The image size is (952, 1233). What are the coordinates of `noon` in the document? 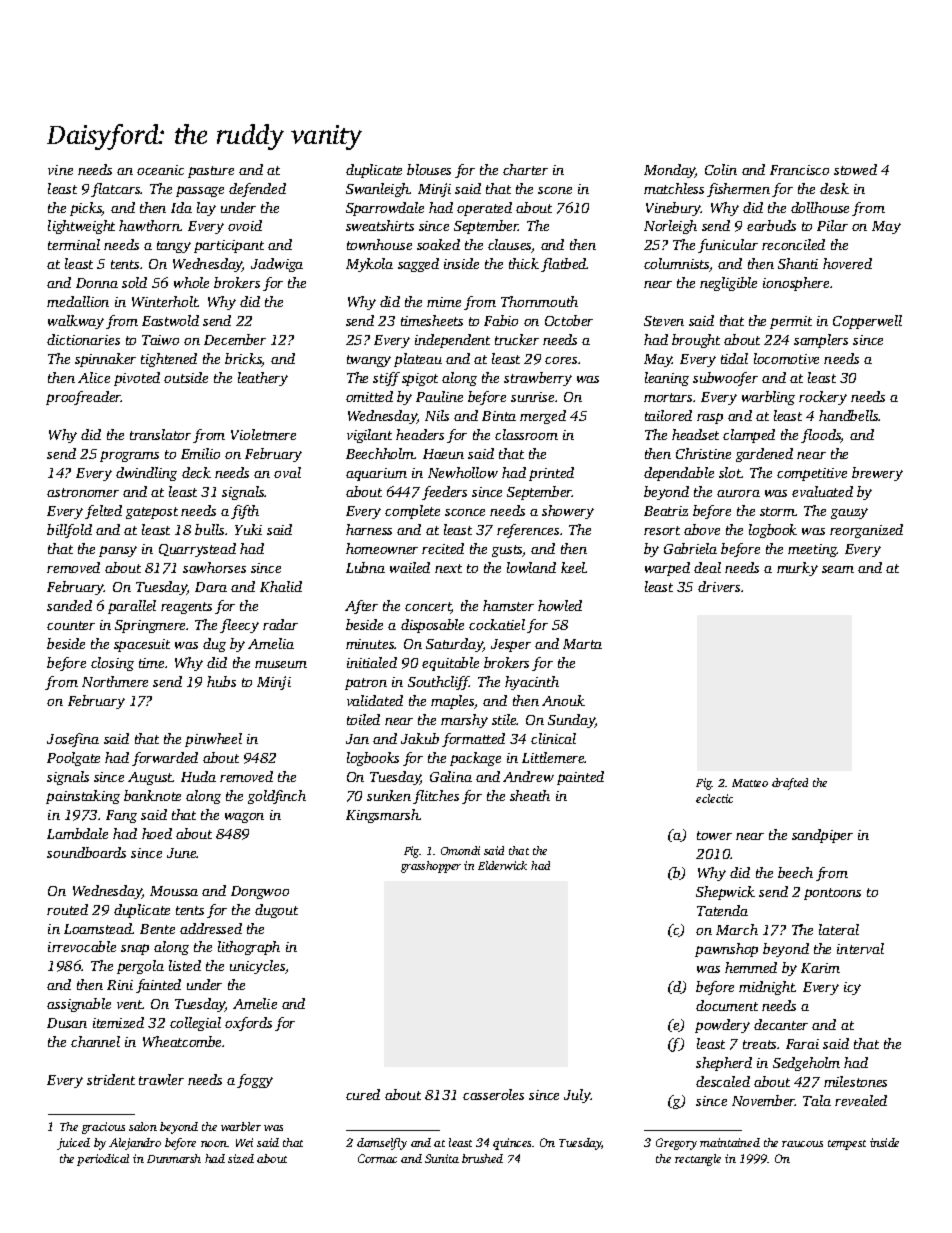 It's located at (214, 1144).
